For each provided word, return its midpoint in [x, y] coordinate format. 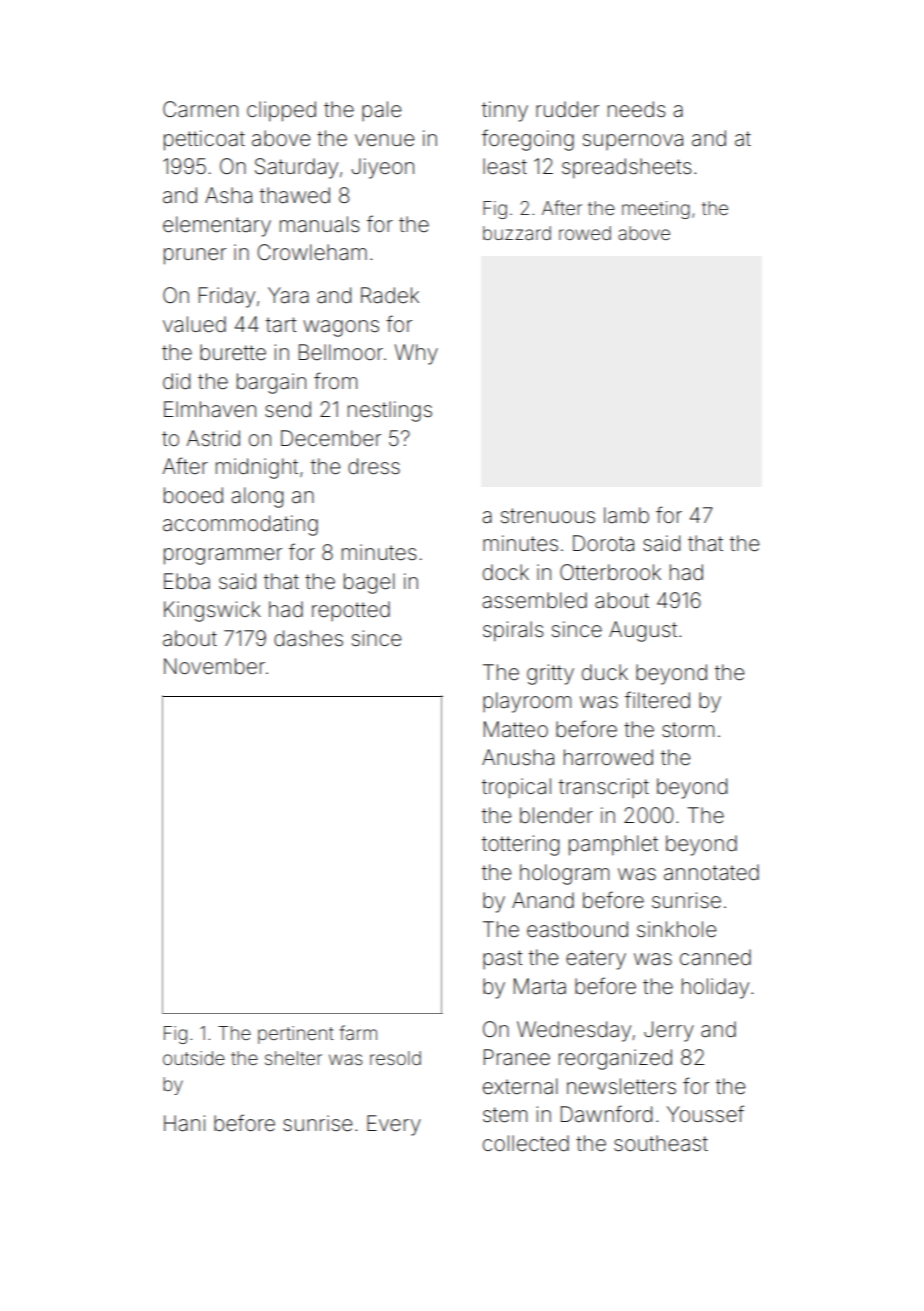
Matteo [516, 729]
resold [395, 1058]
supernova [633, 142]
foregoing [528, 140]
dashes [308, 638]
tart [281, 325]
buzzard [517, 233]
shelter [293, 1058]
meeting [656, 210]
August [643, 631]
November [214, 666]
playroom [527, 702]
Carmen [200, 109]
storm [688, 729]
